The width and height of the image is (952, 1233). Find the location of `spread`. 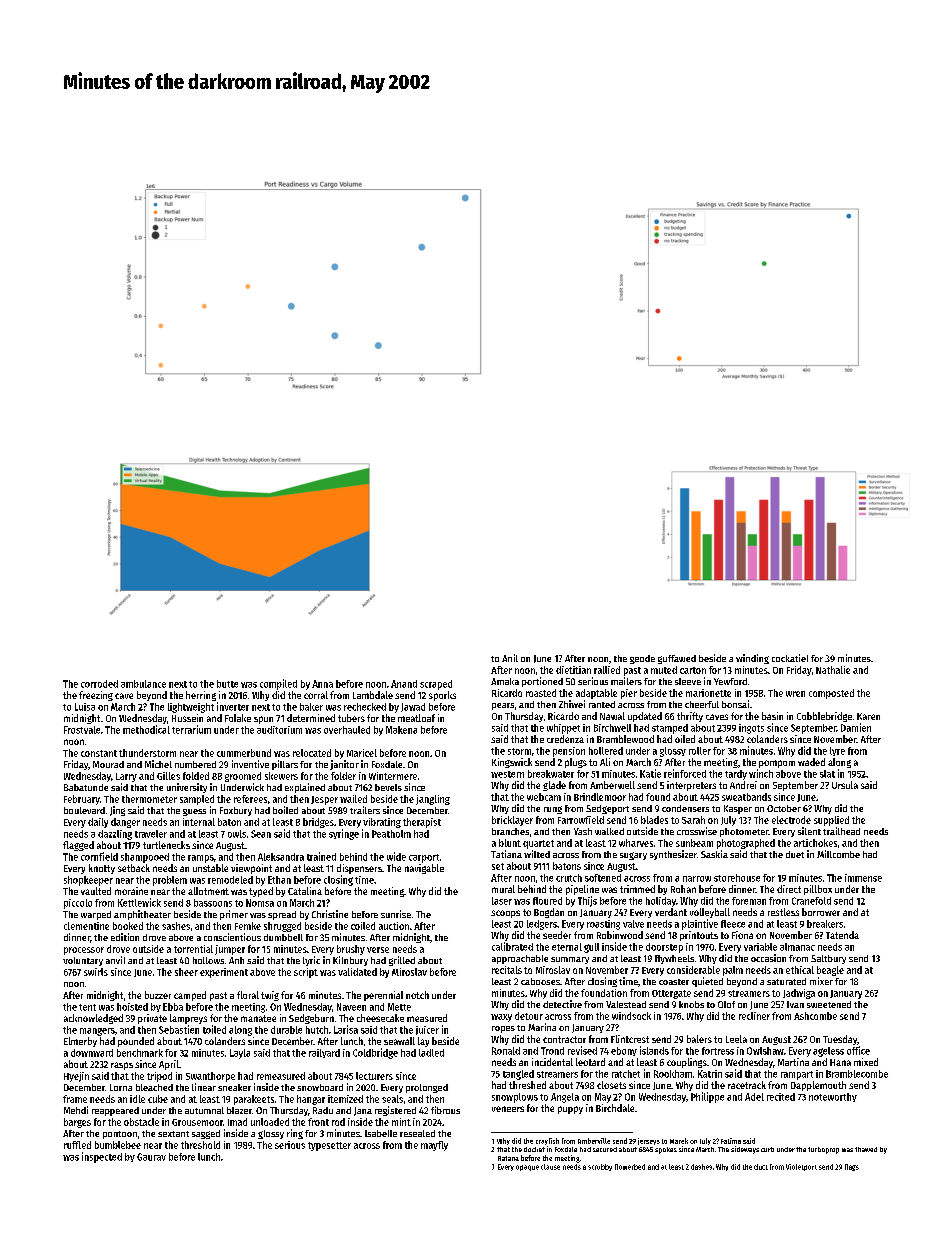

spread is located at coordinates (282, 915).
